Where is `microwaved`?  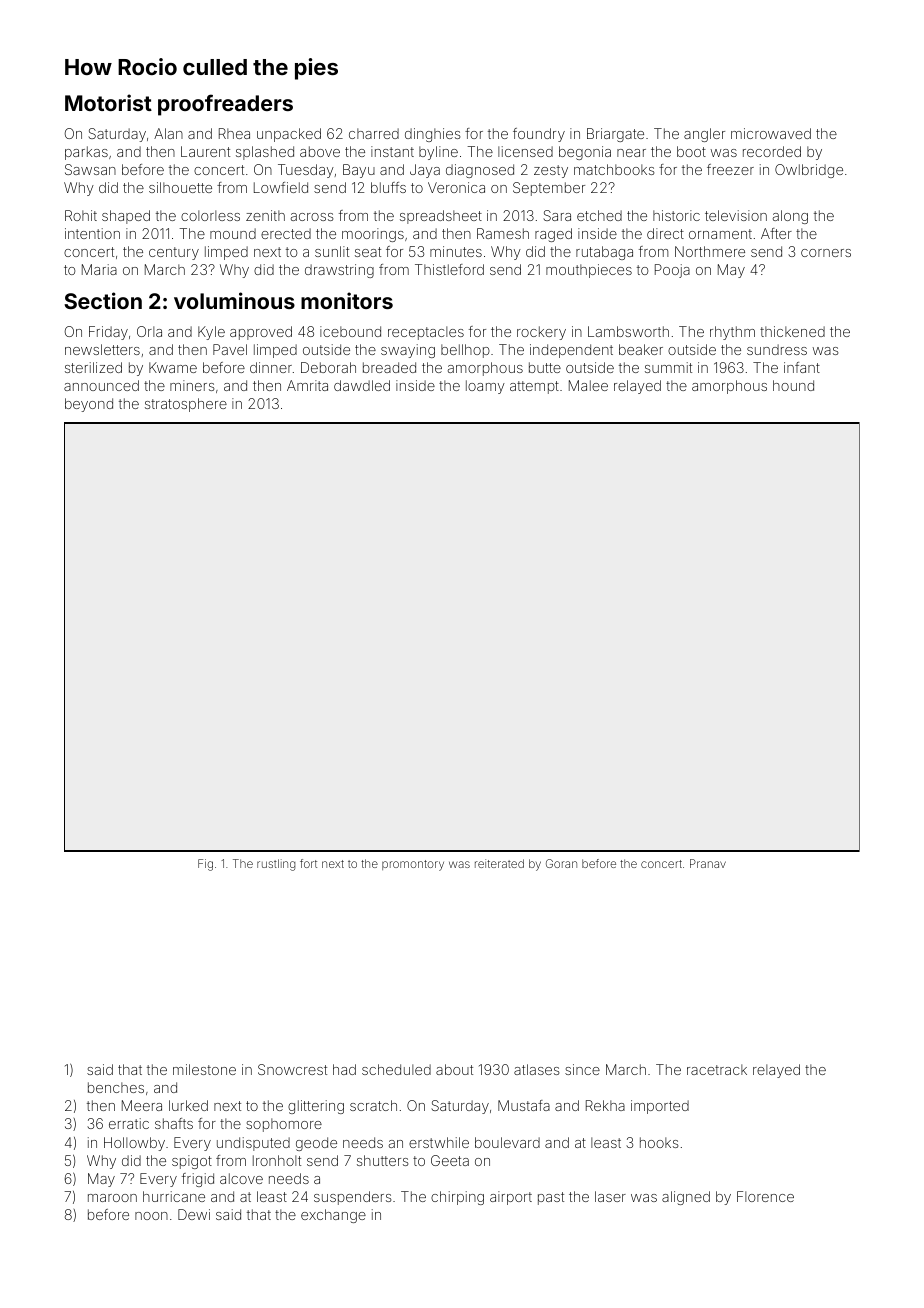 microwaved is located at coordinates (771, 133).
